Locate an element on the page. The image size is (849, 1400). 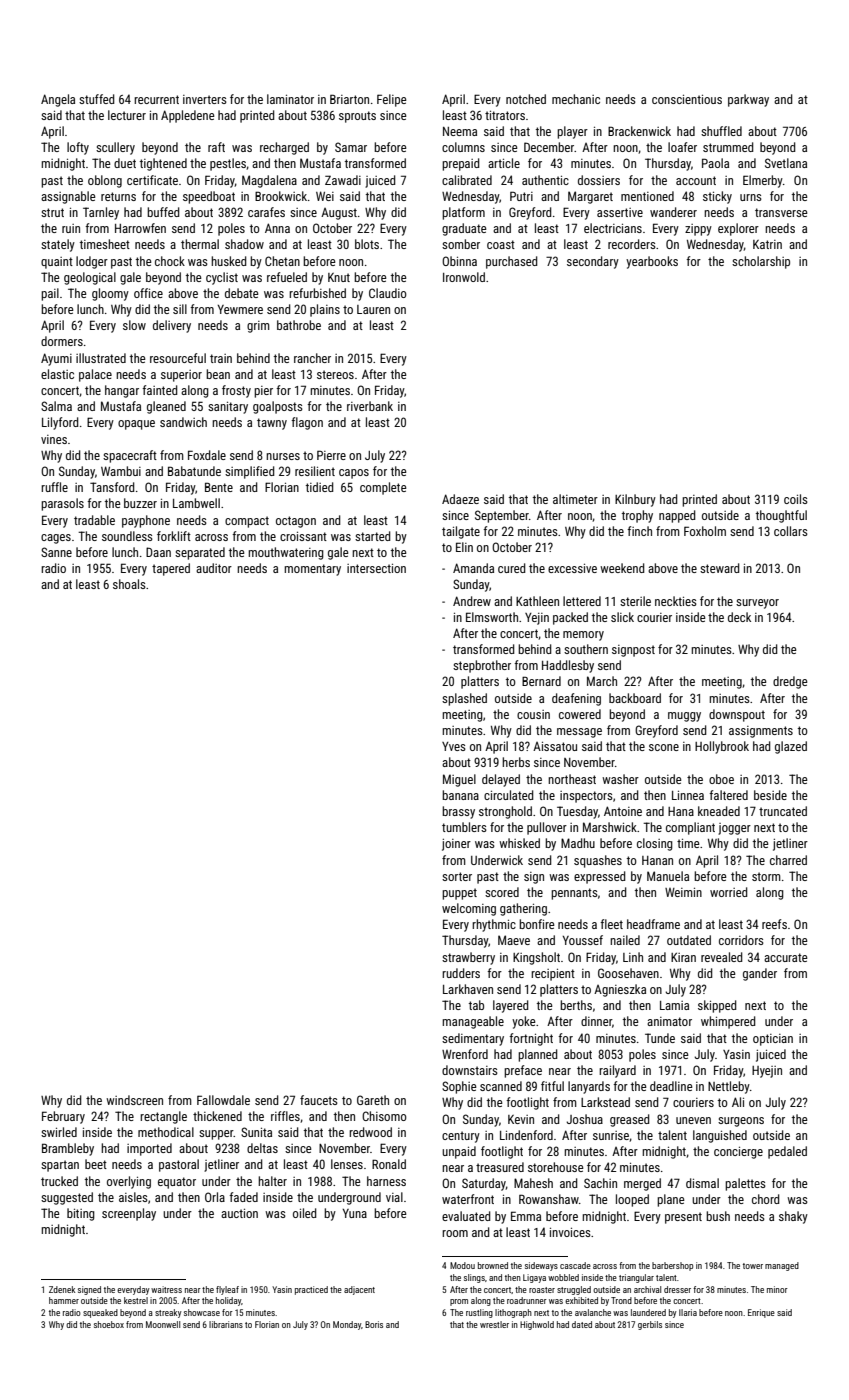
librarians is located at coordinates (226, 1324).
